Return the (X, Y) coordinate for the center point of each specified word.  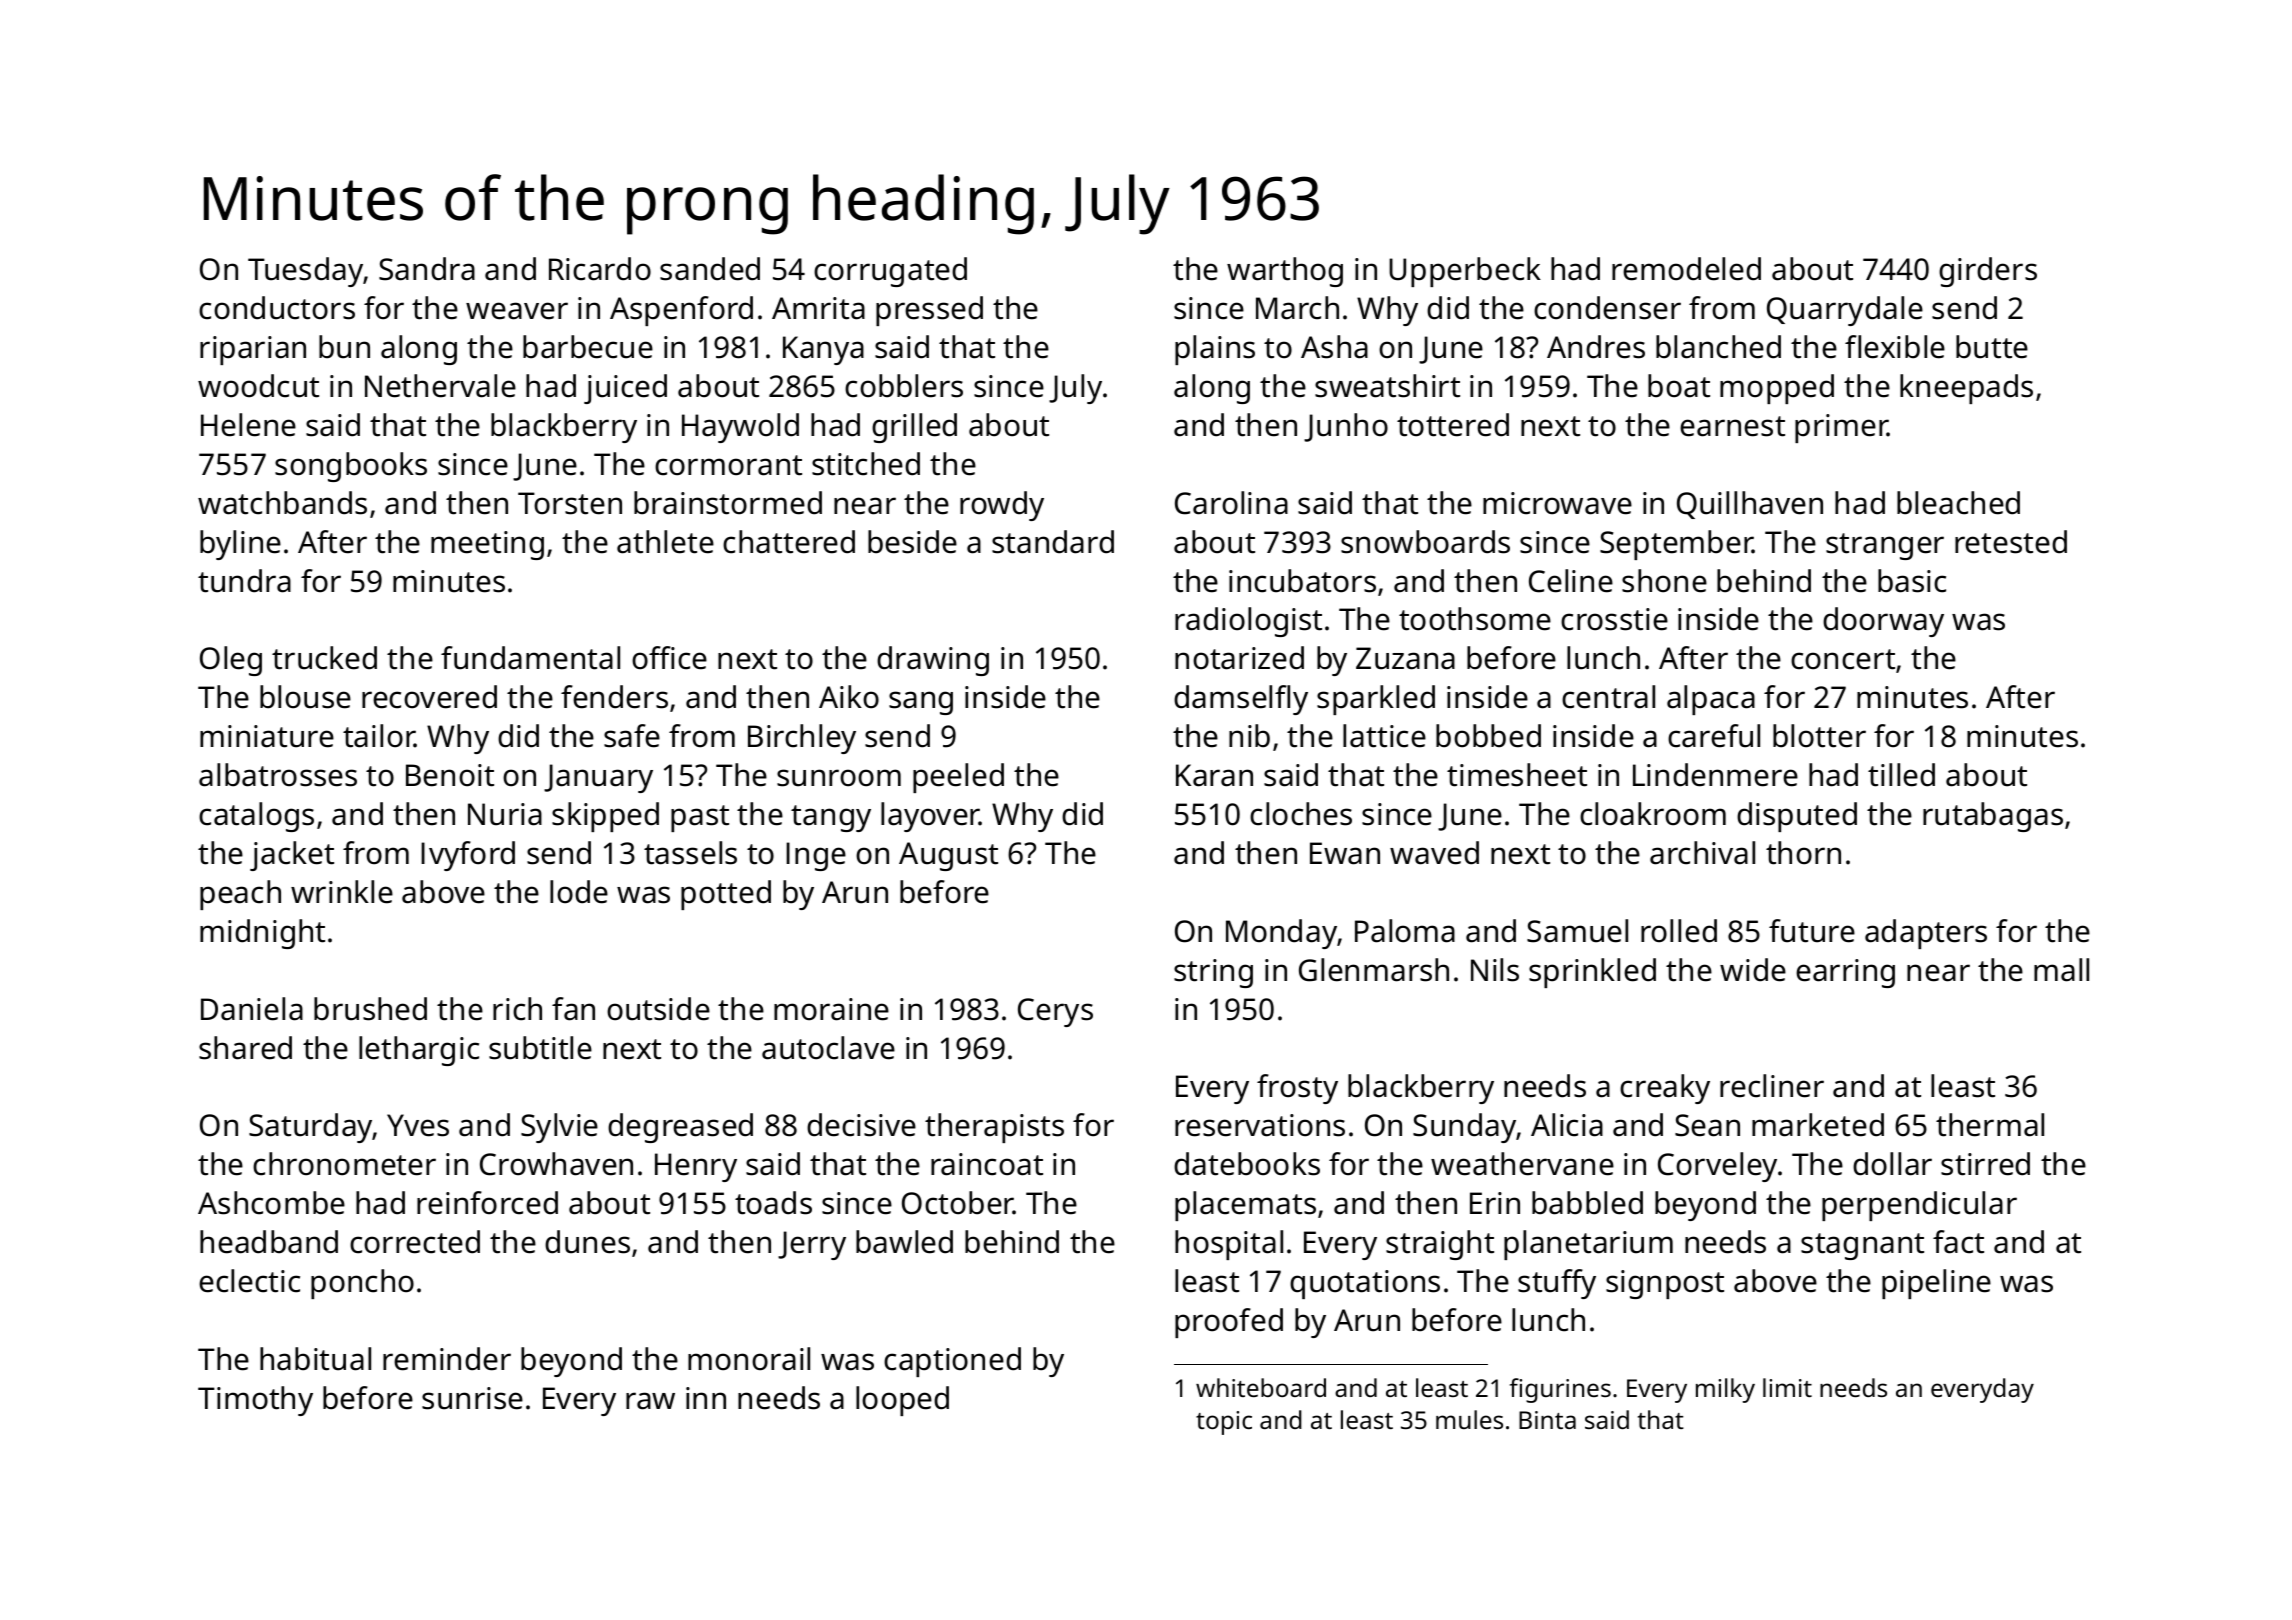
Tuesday (306, 272)
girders (1988, 272)
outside (658, 1009)
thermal (1990, 1125)
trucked (324, 658)
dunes (587, 1242)
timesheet (1517, 775)
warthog (1285, 272)
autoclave (828, 1048)
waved (1434, 853)
